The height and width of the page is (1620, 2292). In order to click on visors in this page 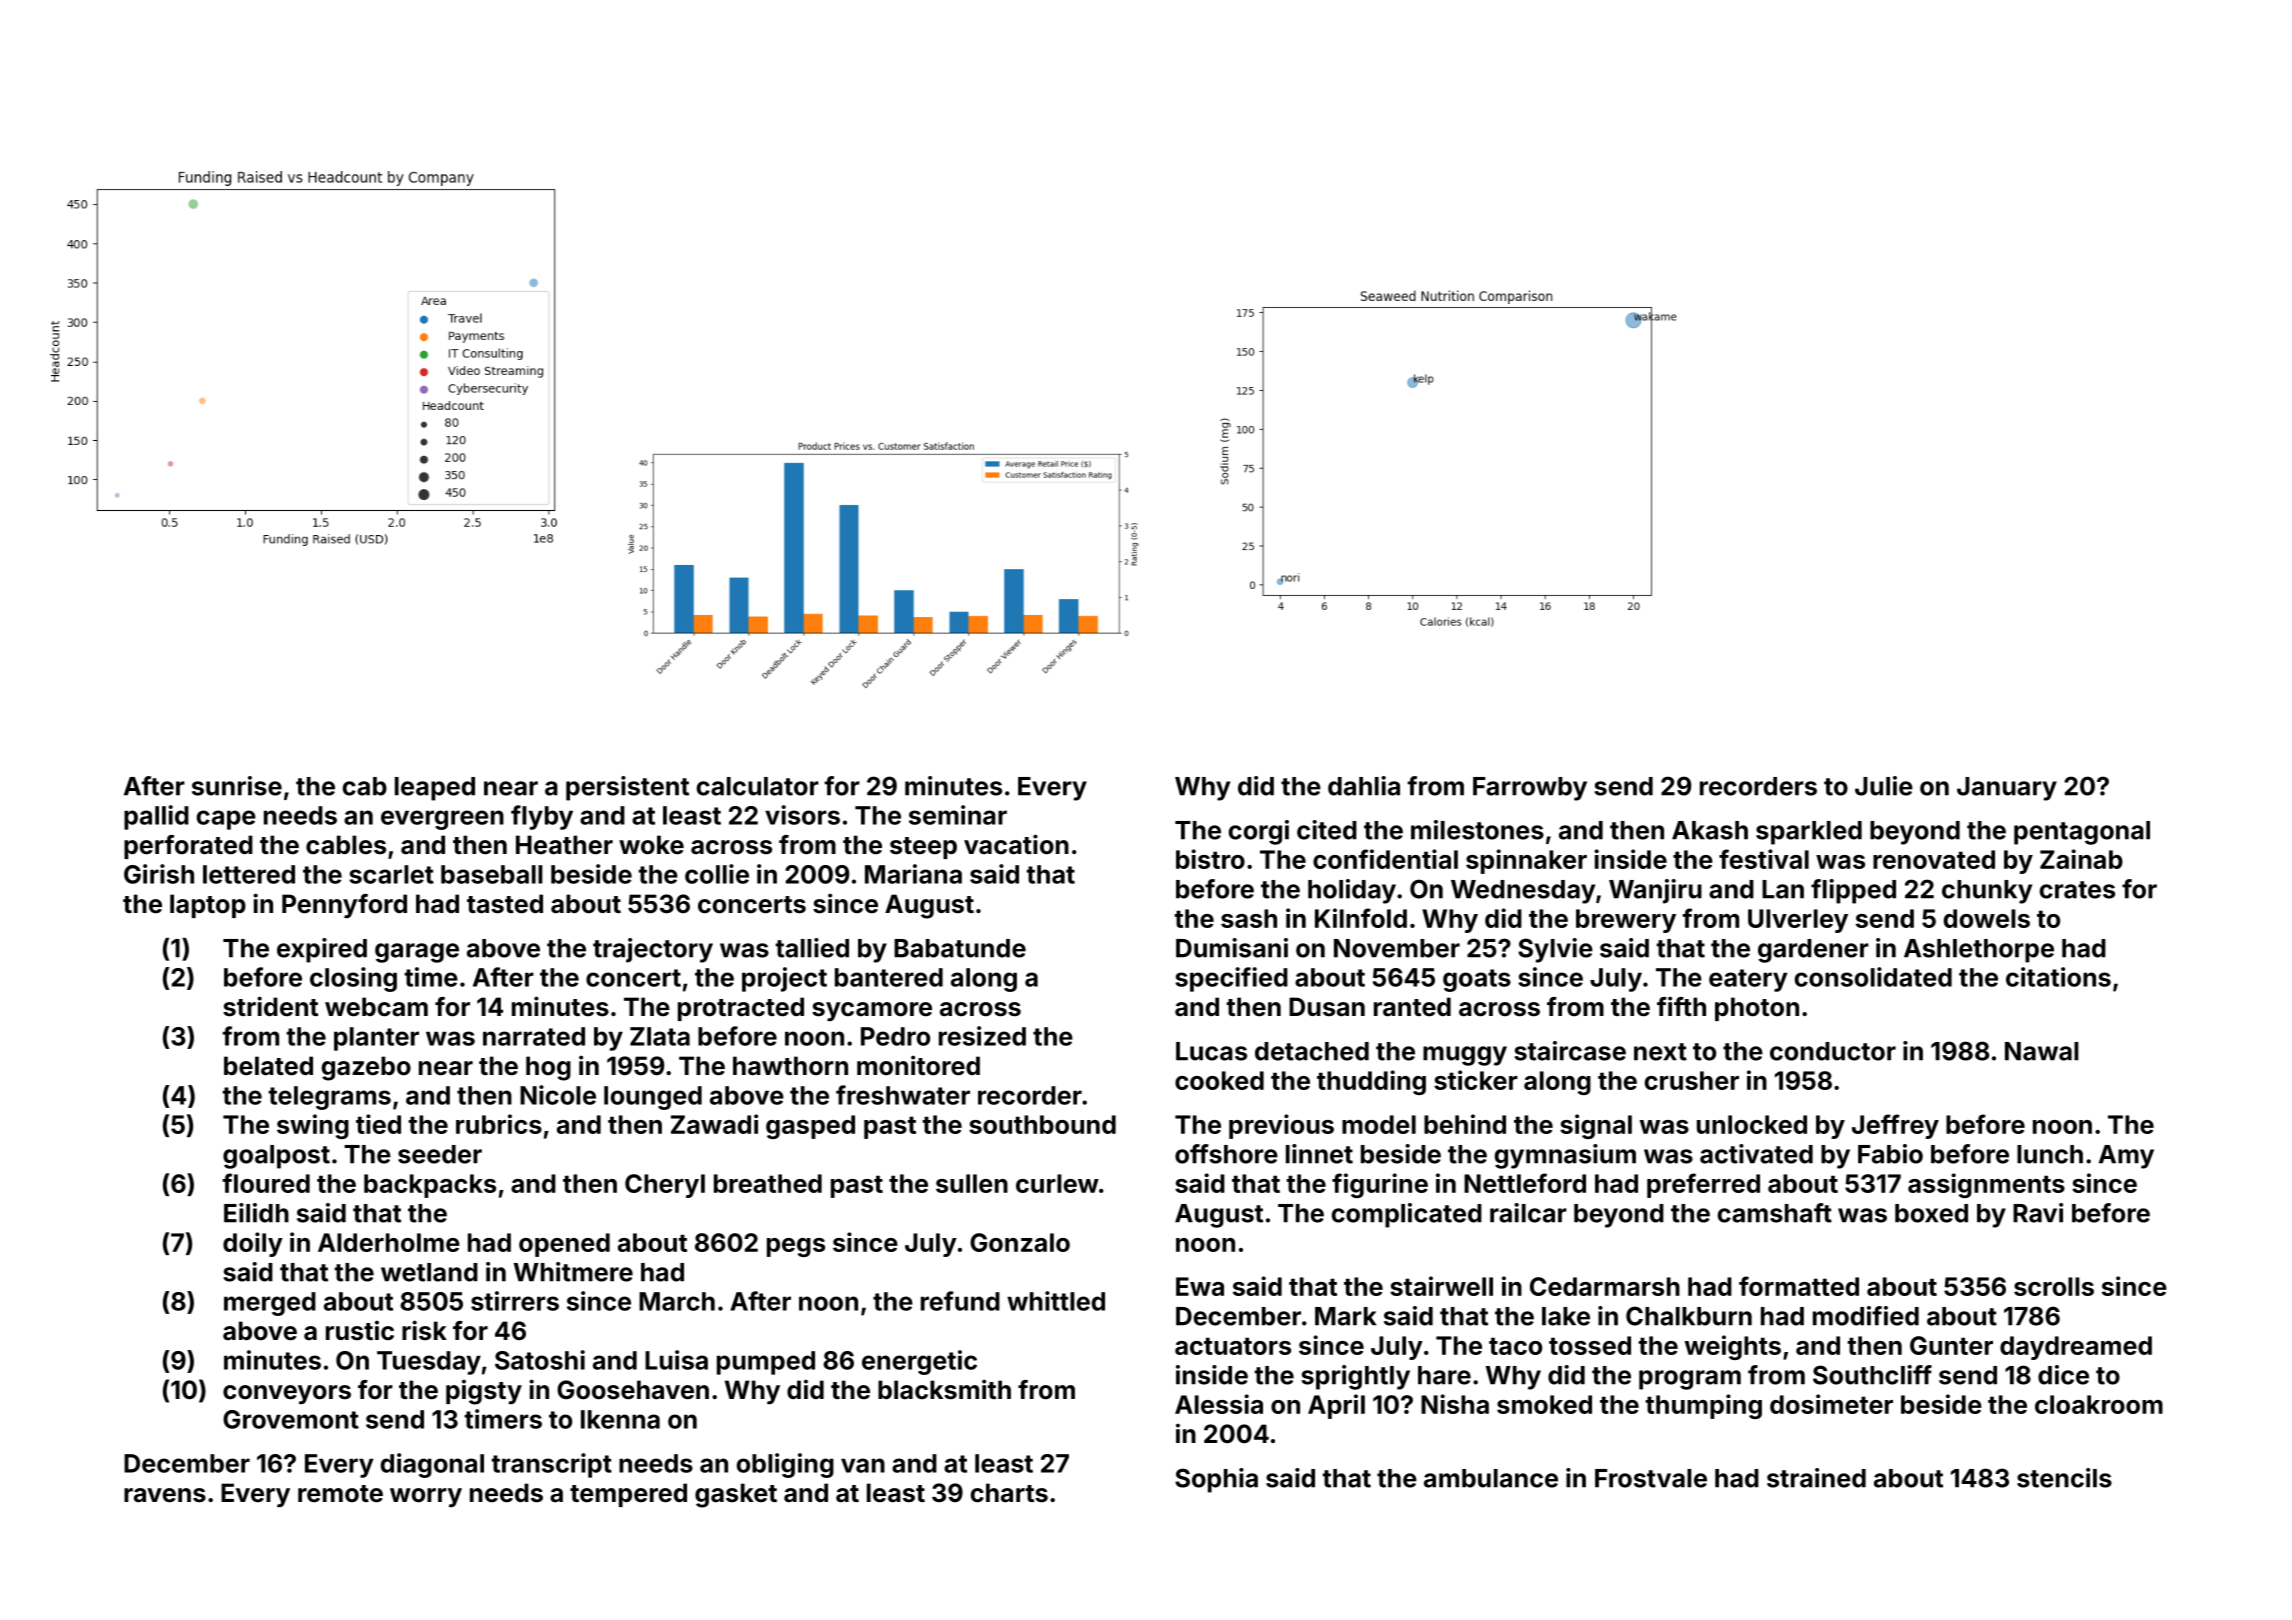, I will do `click(802, 815)`.
